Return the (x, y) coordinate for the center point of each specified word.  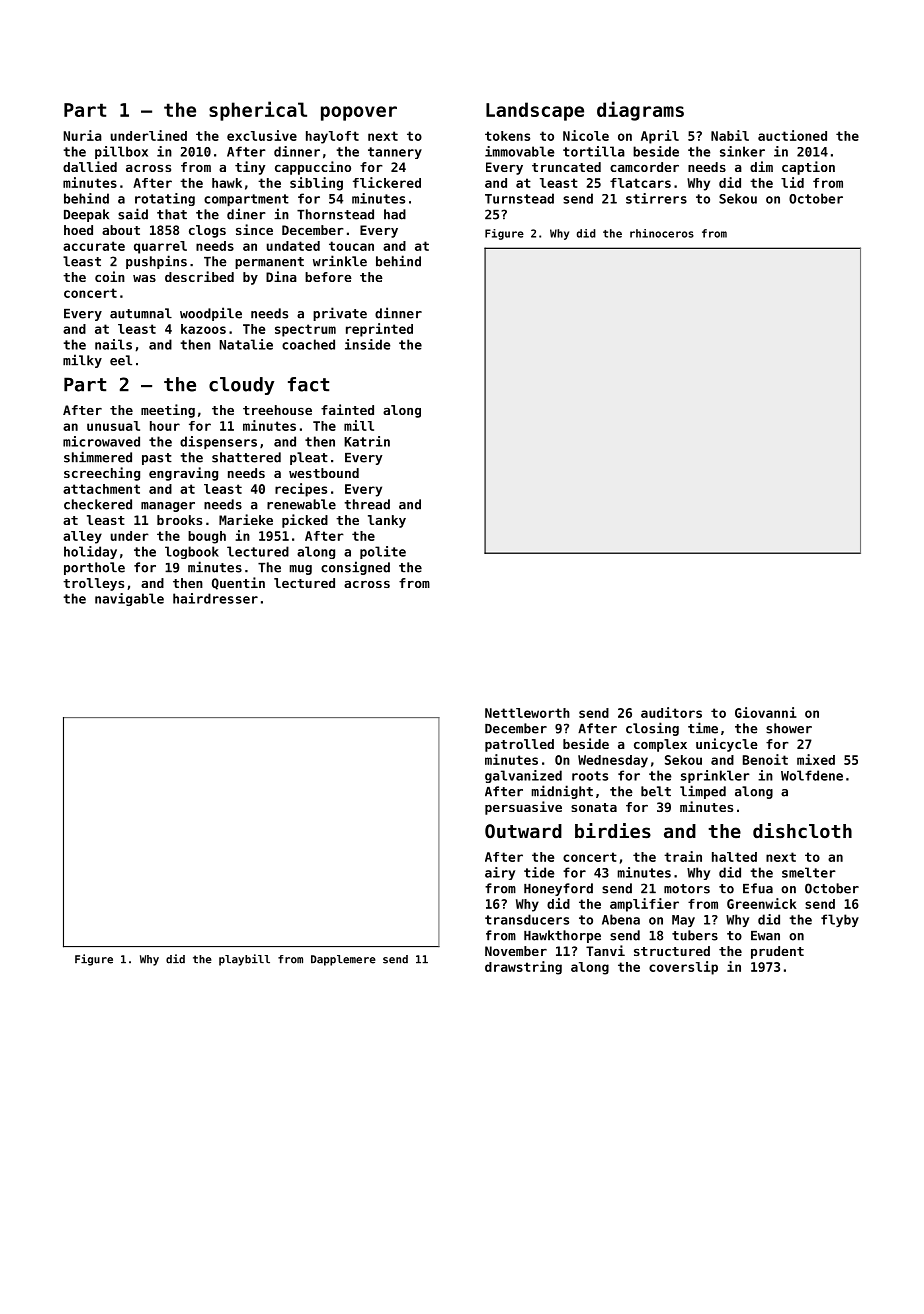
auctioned (792, 135)
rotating (165, 199)
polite (383, 552)
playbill (244, 960)
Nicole (586, 135)
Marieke (246, 519)
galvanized (523, 776)
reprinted (379, 330)
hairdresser (215, 598)
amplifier (644, 905)
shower (789, 728)
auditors (671, 712)
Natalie (246, 344)
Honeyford (558, 889)
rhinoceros (662, 233)
